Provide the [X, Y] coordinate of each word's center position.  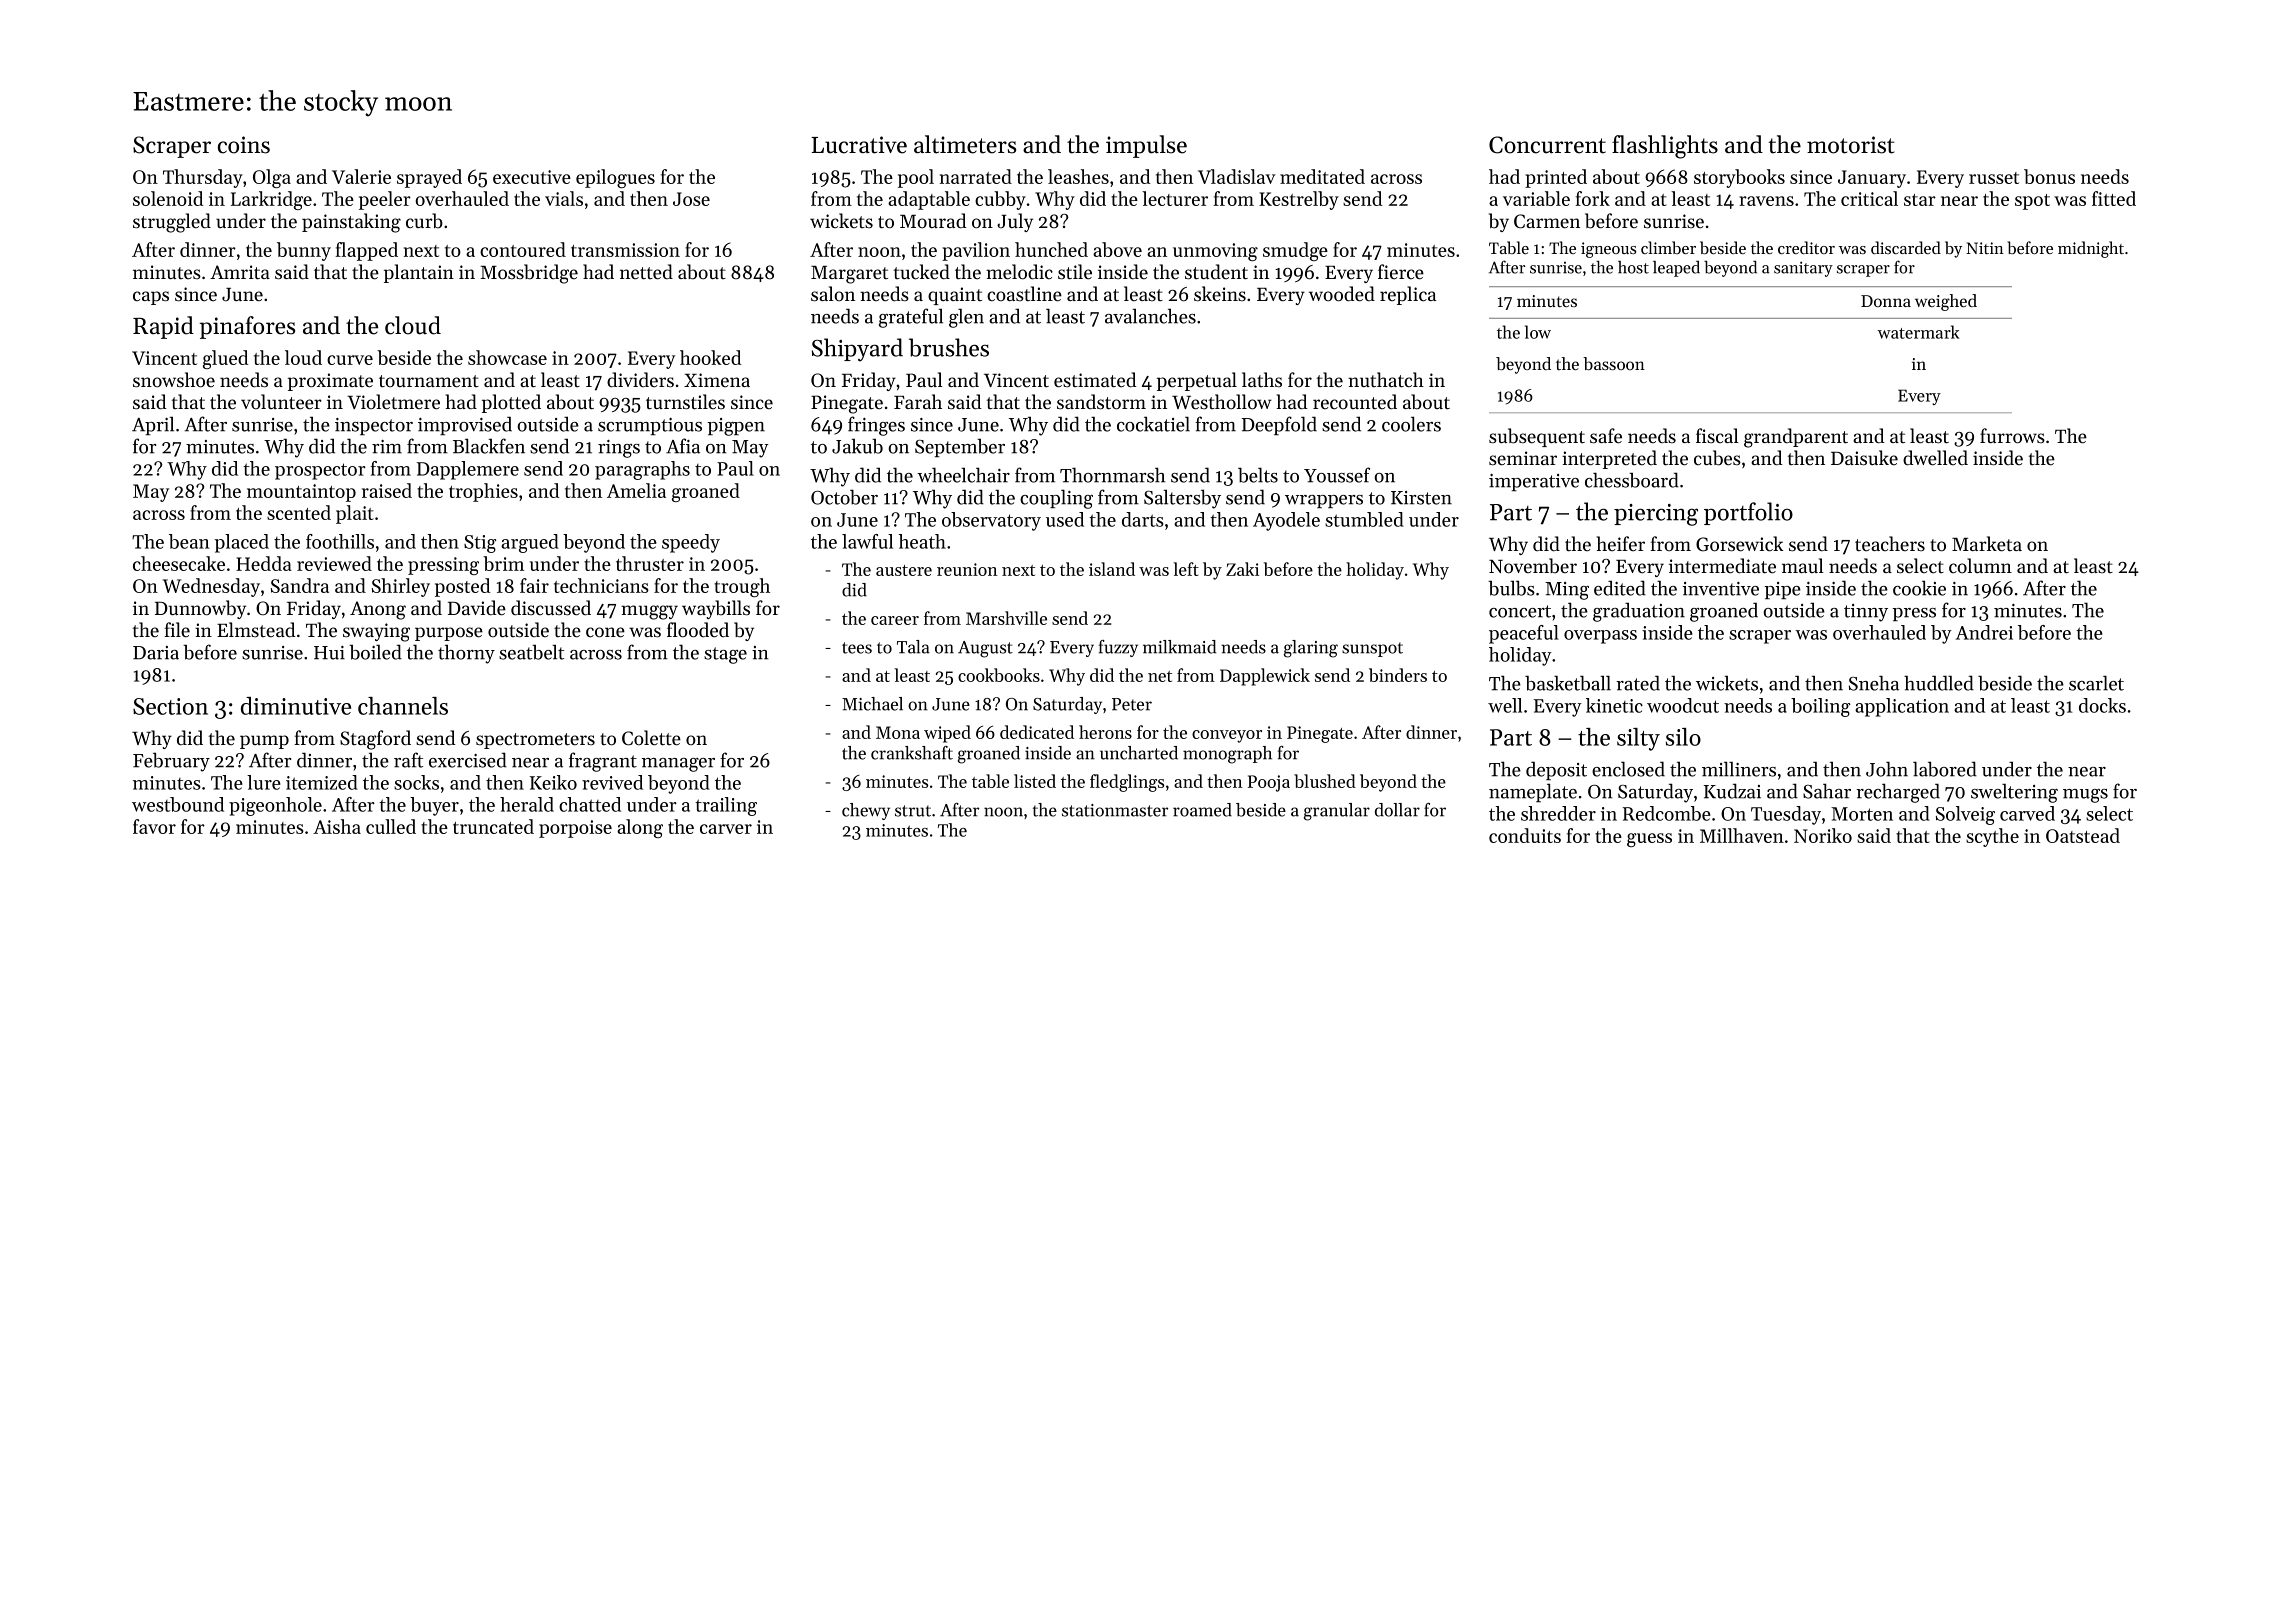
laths [1262, 380]
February [171, 762]
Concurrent [1547, 145]
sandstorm [1101, 402]
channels [403, 706]
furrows [2012, 436]
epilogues [615, 178]
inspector [374, 426]
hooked [710, 357]
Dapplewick [1265, 677]
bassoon [1614, 363]
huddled [1939, 683]
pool [916, 178]
